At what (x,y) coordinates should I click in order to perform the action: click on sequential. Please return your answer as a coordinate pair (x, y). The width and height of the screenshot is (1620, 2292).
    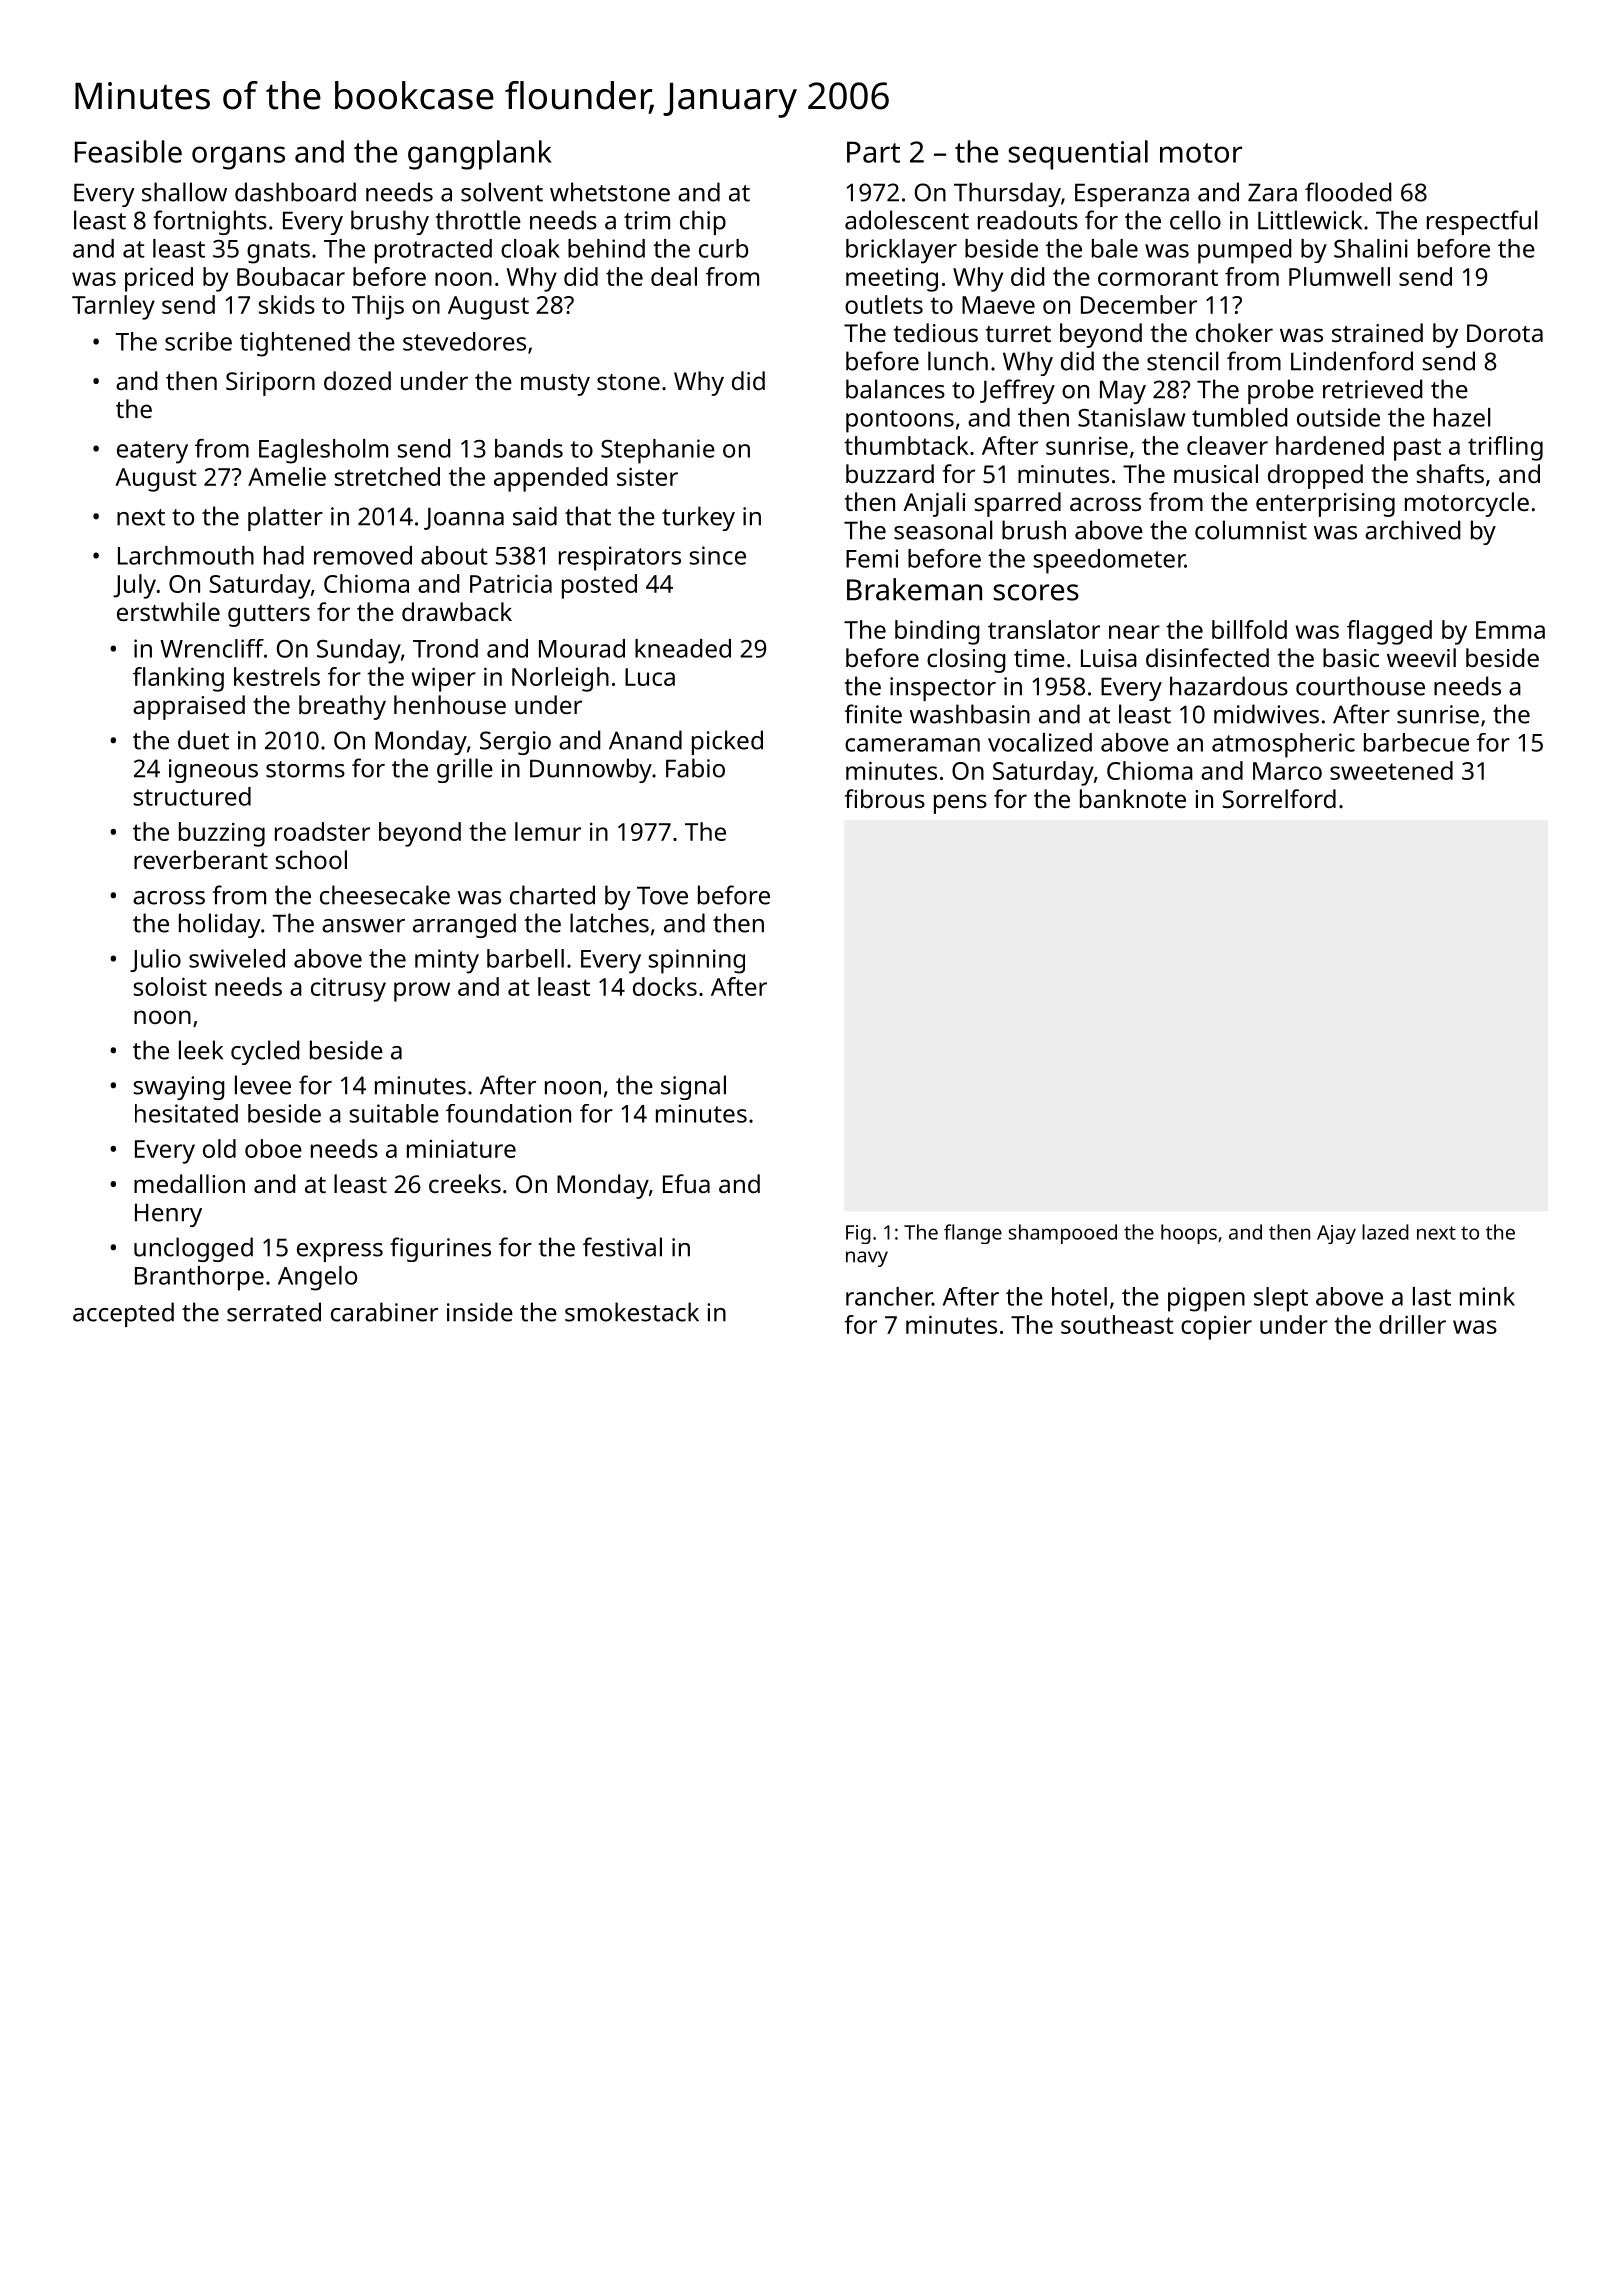
    Looking at the image, I should click on (1078, 155).
